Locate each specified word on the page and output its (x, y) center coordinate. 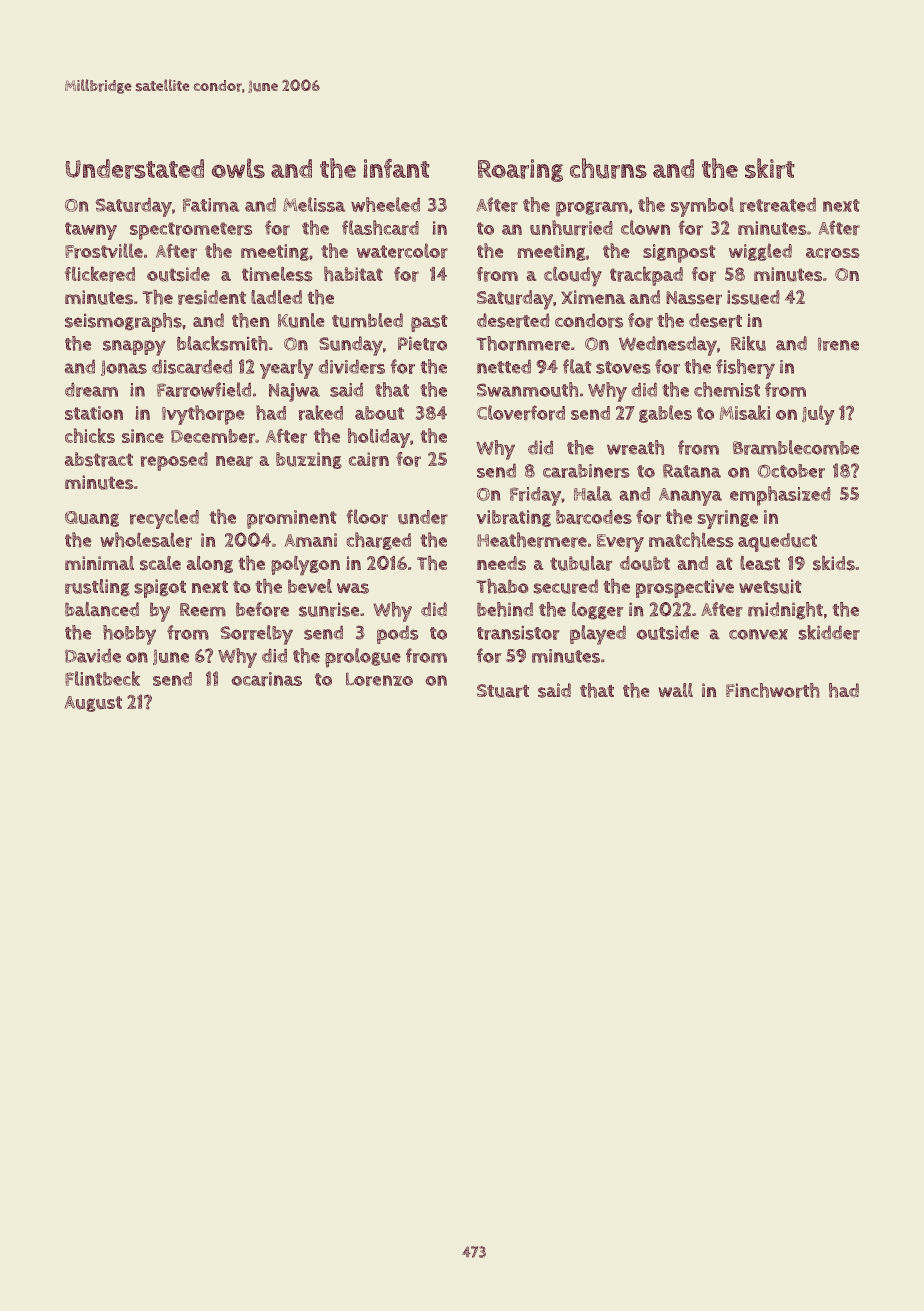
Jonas (124, 368)
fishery (745, 369)
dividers (351, 366)
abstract (99, 459)
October (791, 471)
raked (320, 413)
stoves (623, 367)
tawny (91, 231)
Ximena (593, 297)
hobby (129, 635)
